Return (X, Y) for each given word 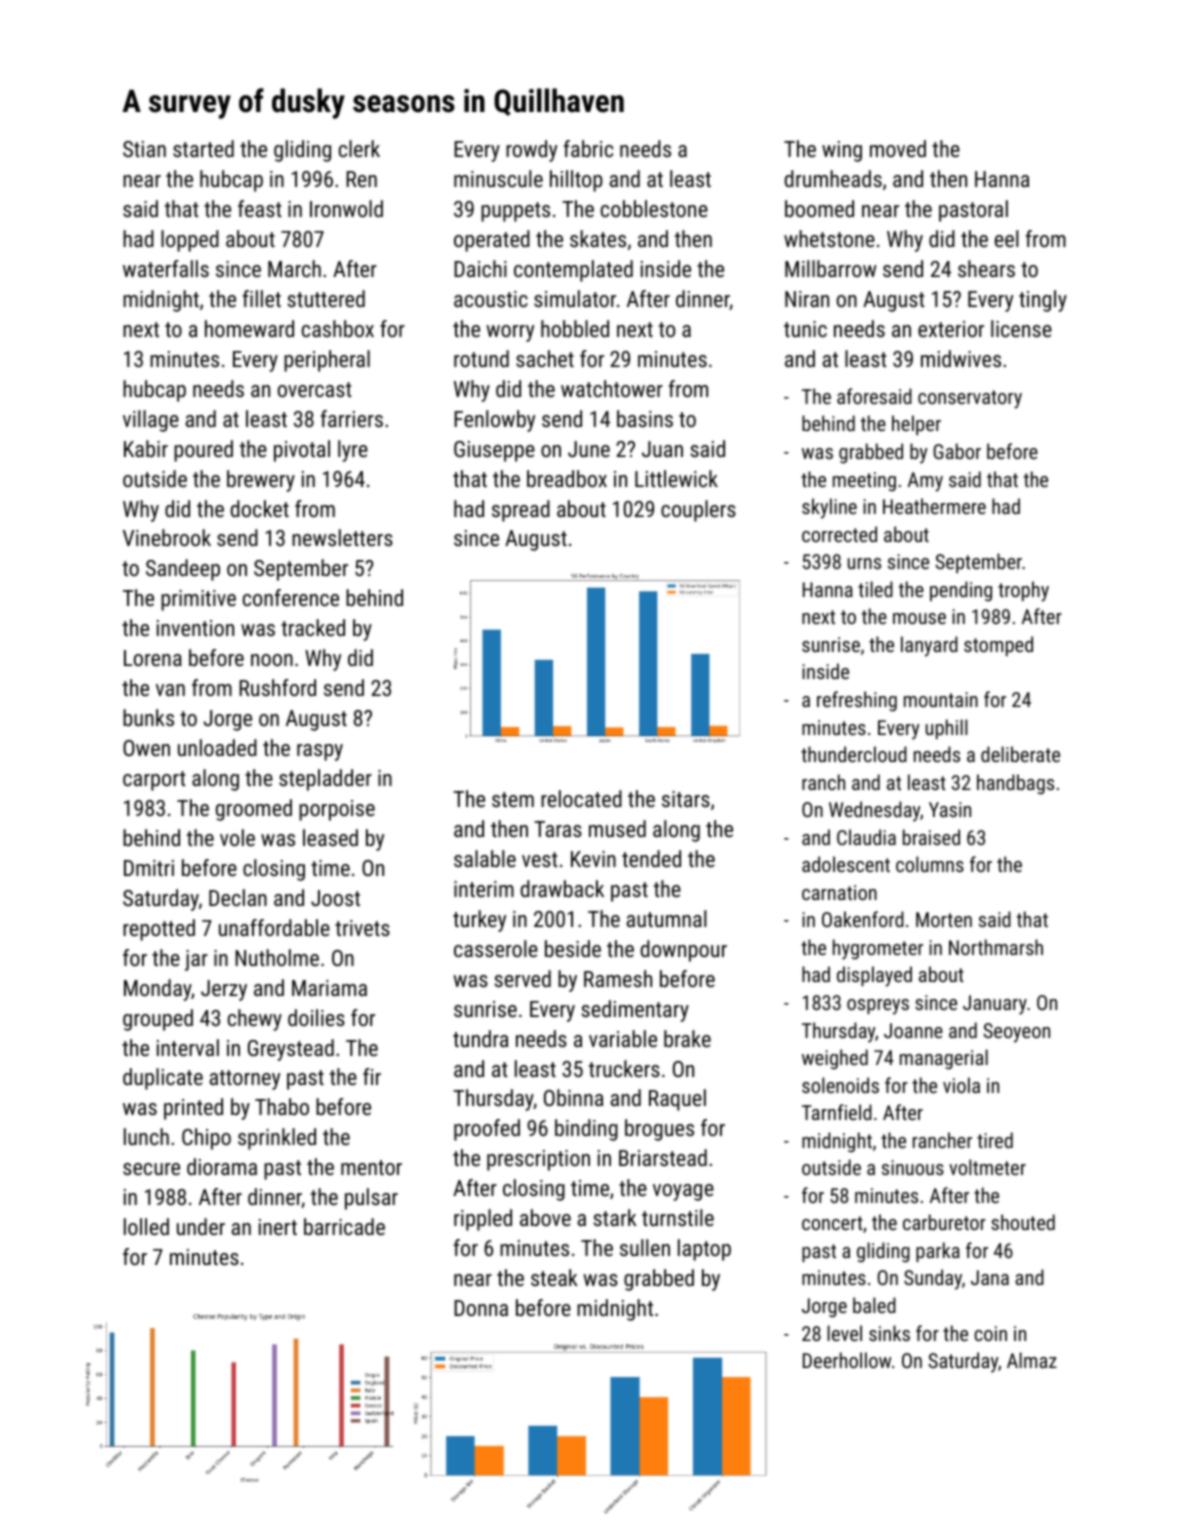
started (203, 148)
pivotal (302, 451)
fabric (588, 148)
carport (154, 781)
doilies (316, 1017)
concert (832, 1223)
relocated (581, 798)
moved (898, 148)
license (1021, 328)
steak (554, 1277)
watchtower (612, 388)
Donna (481, 1308)
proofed (487, 1130)
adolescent (846, 864)
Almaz (1032, 1360)
